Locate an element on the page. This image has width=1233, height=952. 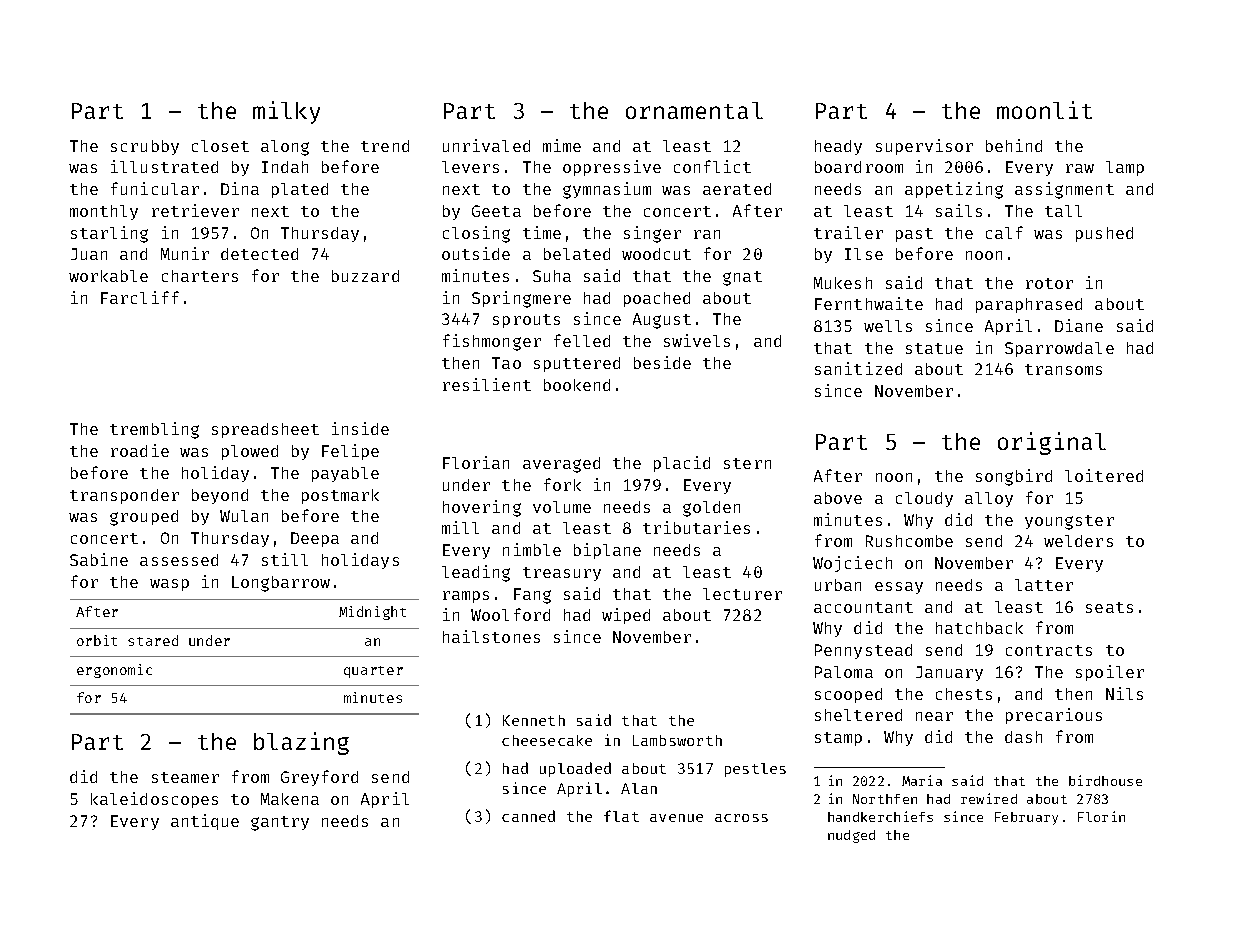
sputtered is located at coordinates (577, 364).
